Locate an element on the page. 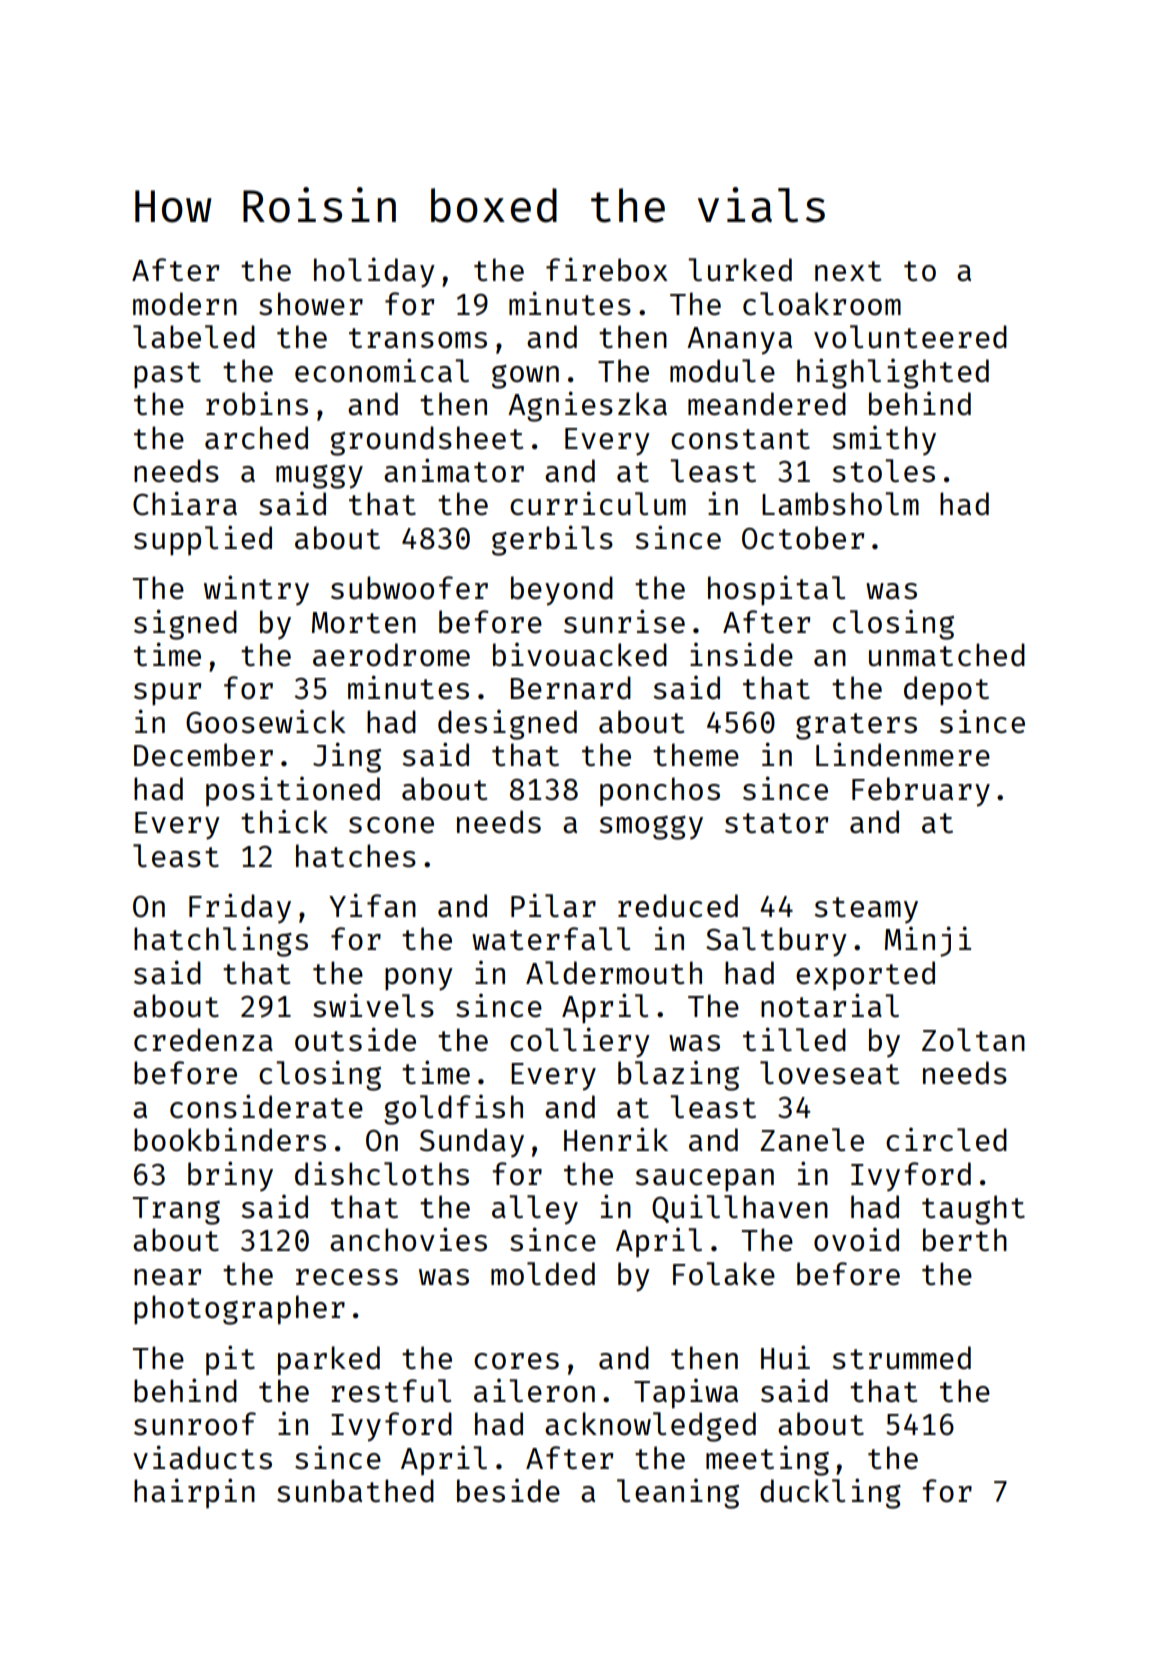 This image has width=1165, height=1654. positioned is located at coordinates (293, 791).
